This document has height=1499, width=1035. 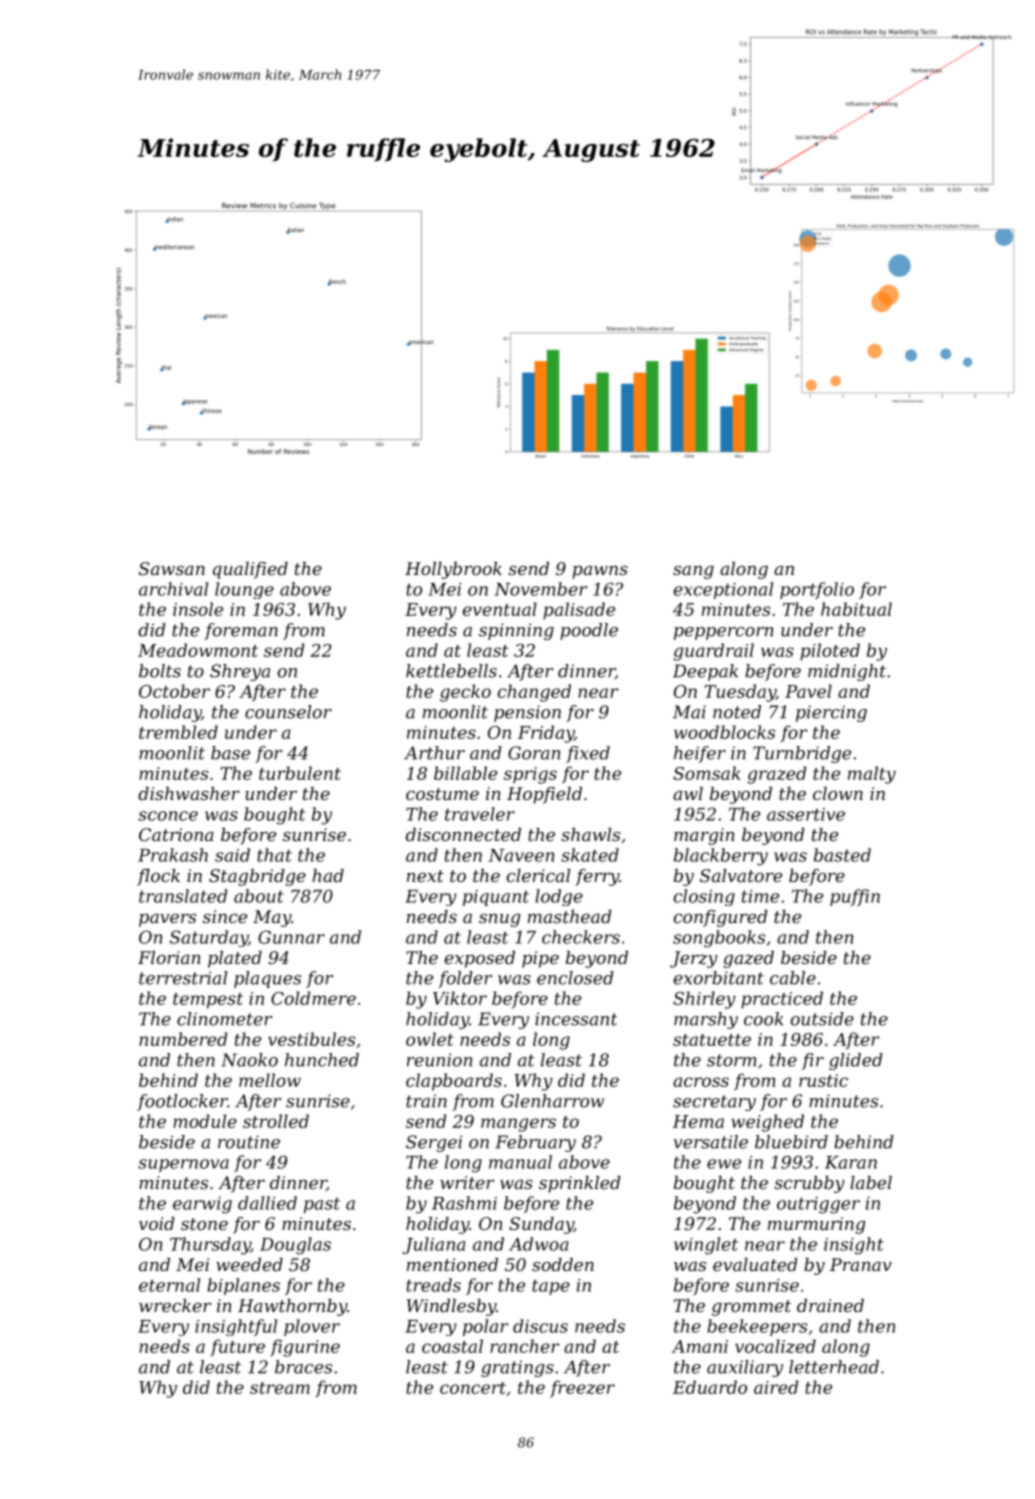 I want to click on aired, so click(x=776, y=1387).
